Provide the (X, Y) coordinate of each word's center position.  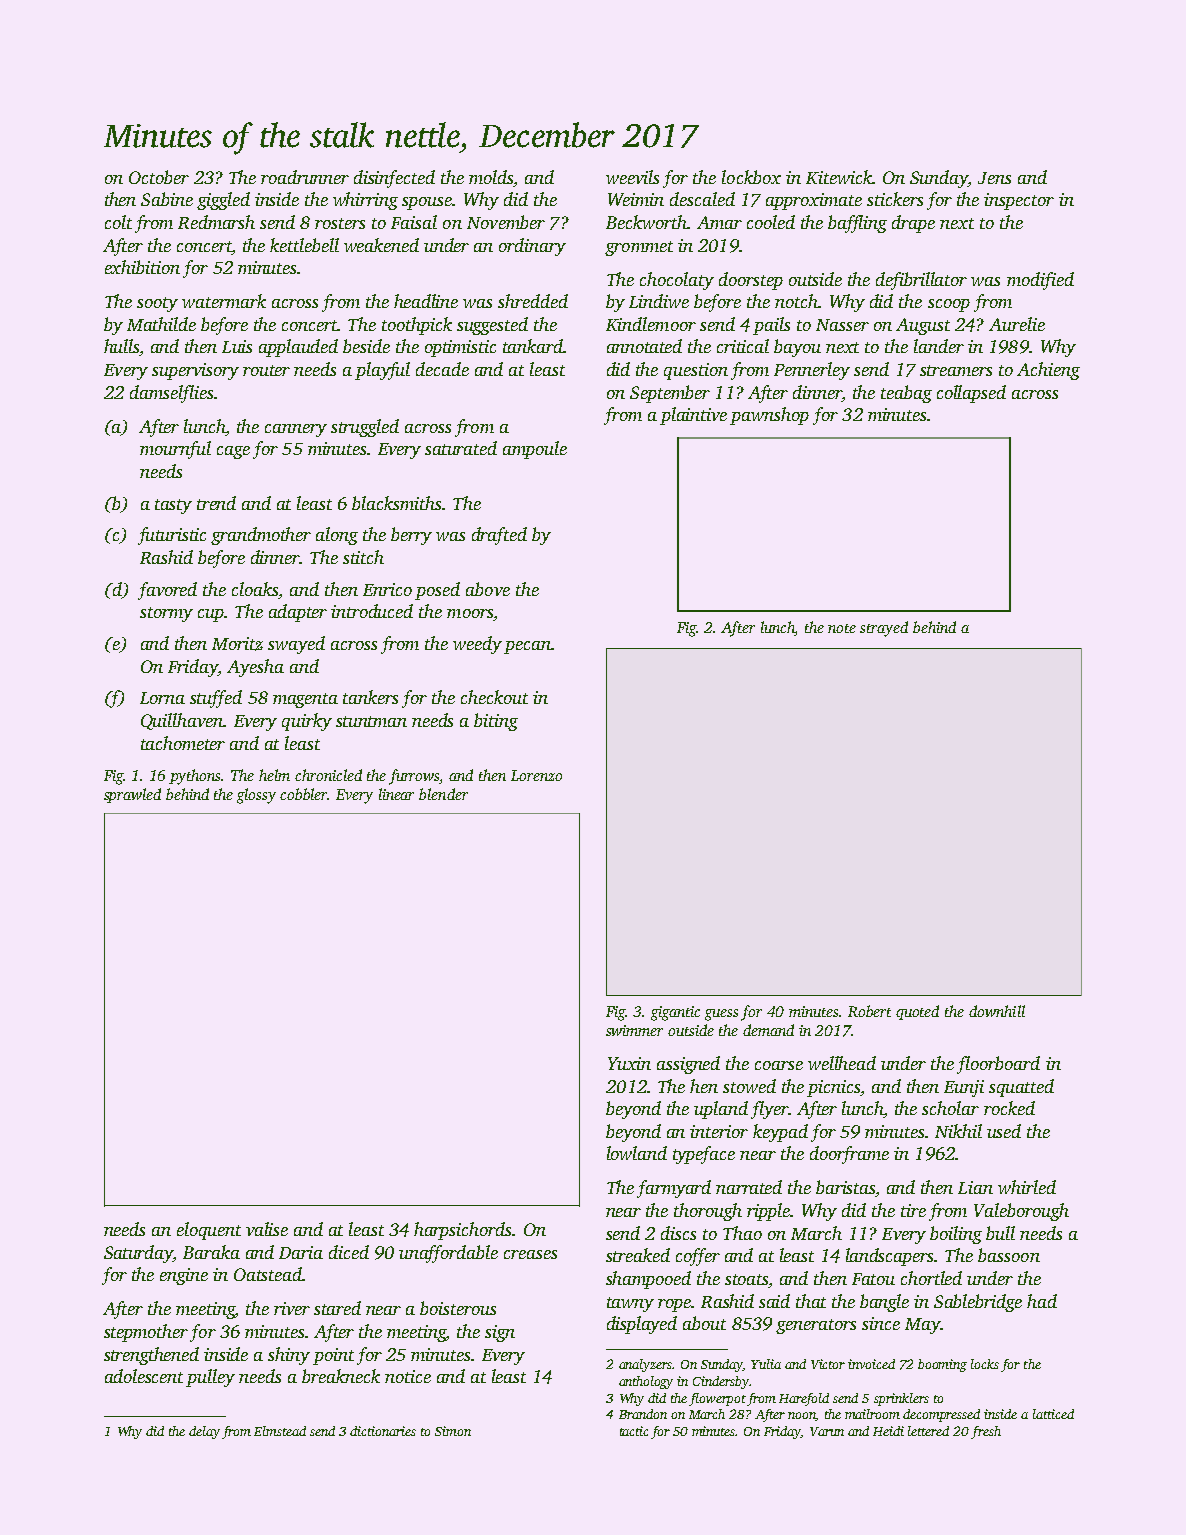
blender (443, 794)
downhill (997, 1011)
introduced (372, 611)
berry (411, 536)
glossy (256, 796)
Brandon (643, 1414)
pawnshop (769, 416)
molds (491, 177)
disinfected (394, 179)
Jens (994, 178)
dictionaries (383, 1431)
